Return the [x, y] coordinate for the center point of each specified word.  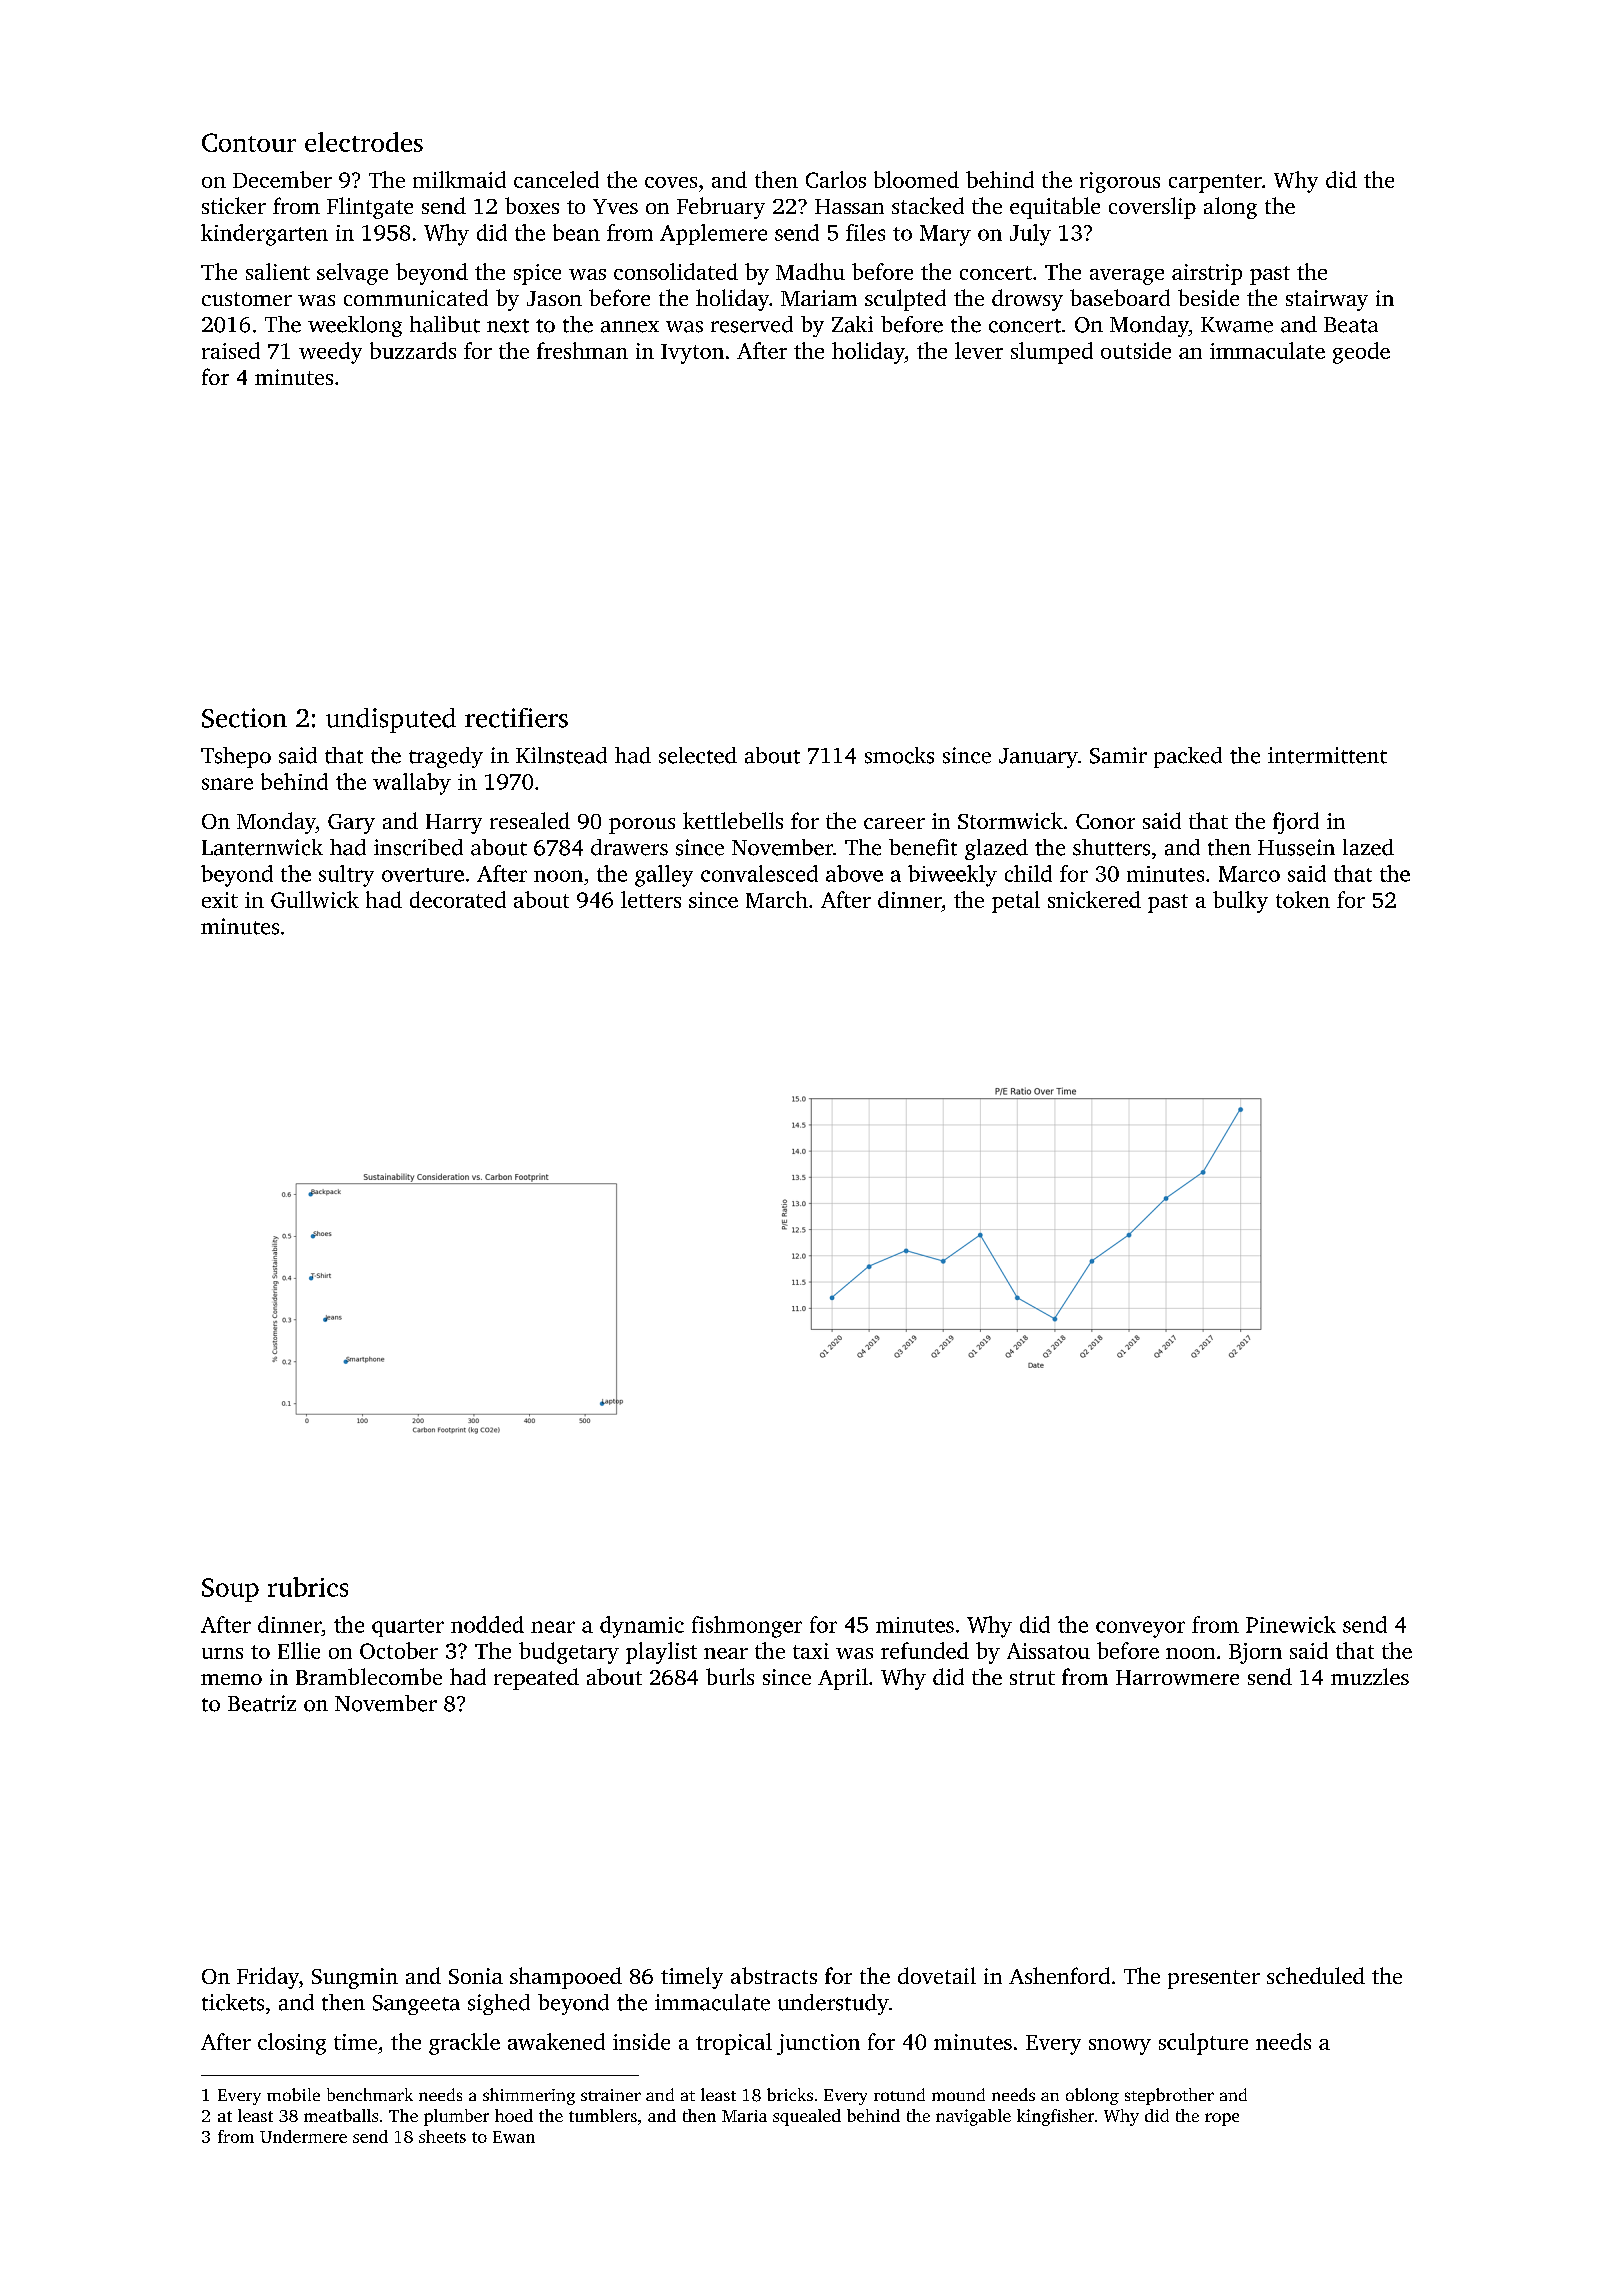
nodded [487, 1624]
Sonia [476, 1976]
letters [651, 899]
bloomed [916, 179]
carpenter [1215, 183]
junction [818, 2044]
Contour [249, 142]
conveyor [1140, 1629]
